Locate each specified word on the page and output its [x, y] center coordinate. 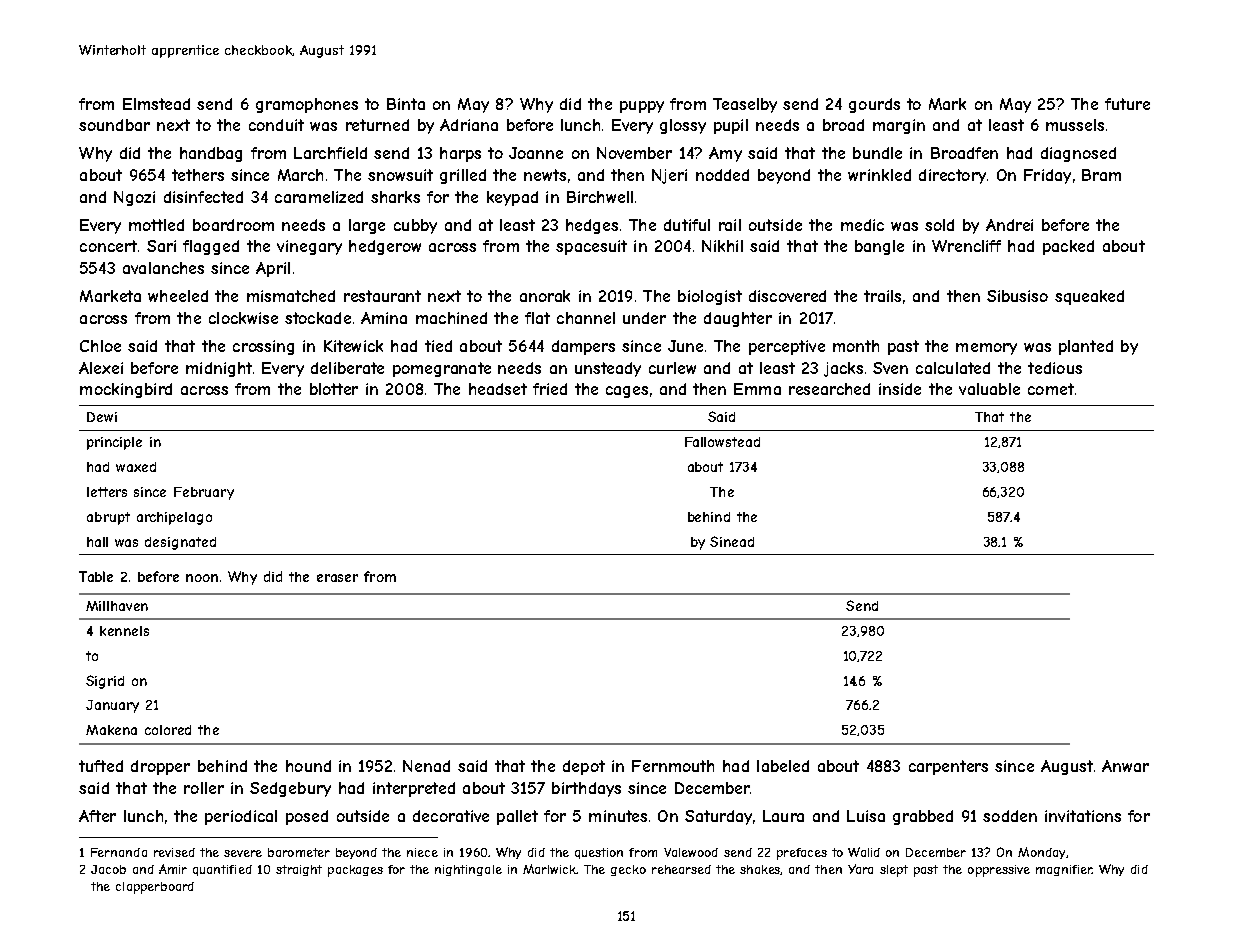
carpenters [948, 767]
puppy [642, 107]
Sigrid [105, 682]
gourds [874, 105]
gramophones [307, 105]
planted [1086, 347]
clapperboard [155, 888]
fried [550, 389]
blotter [334, 389]
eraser [337, 578]
